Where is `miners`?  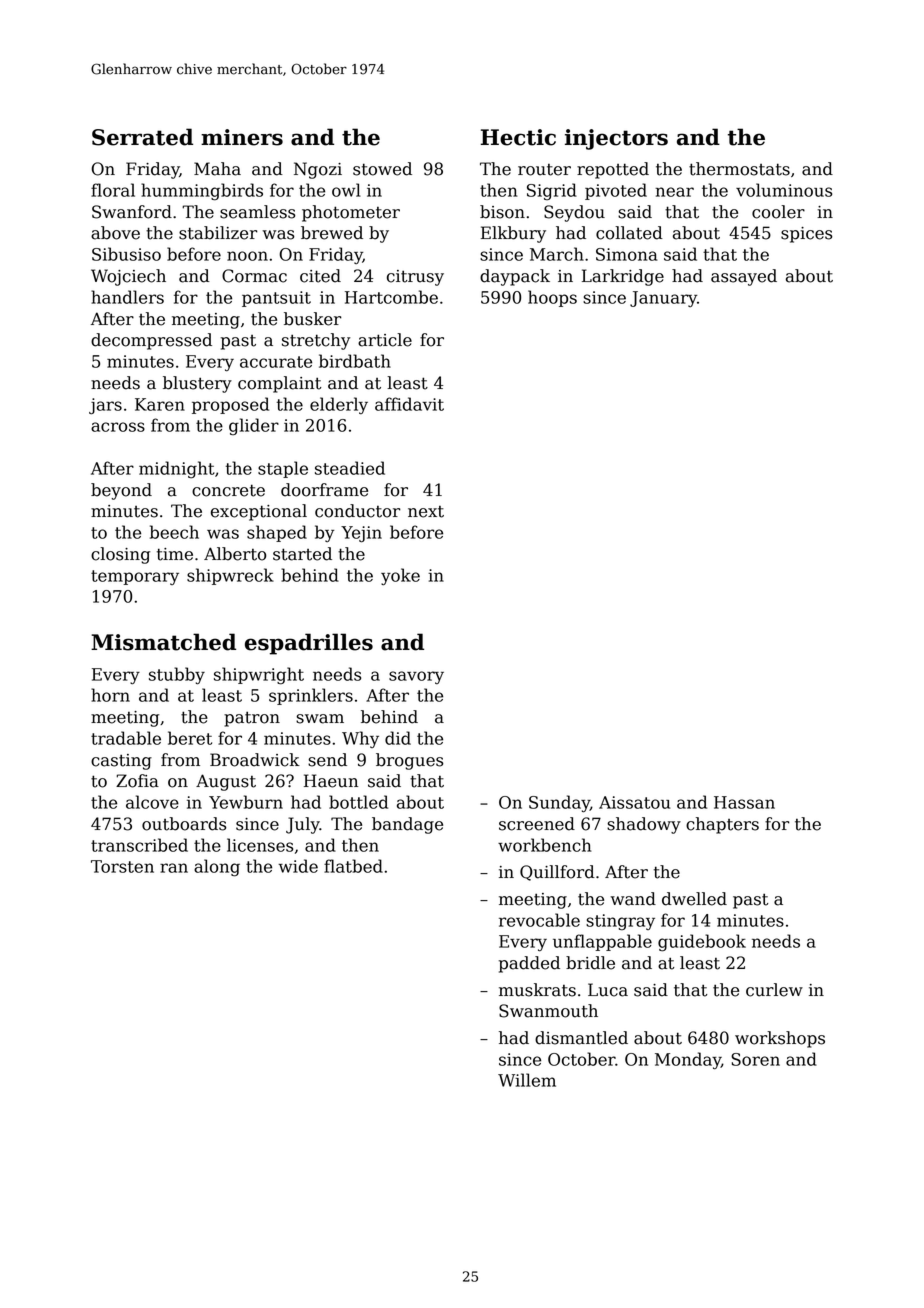
miners is located at coordinates (242, 137).
